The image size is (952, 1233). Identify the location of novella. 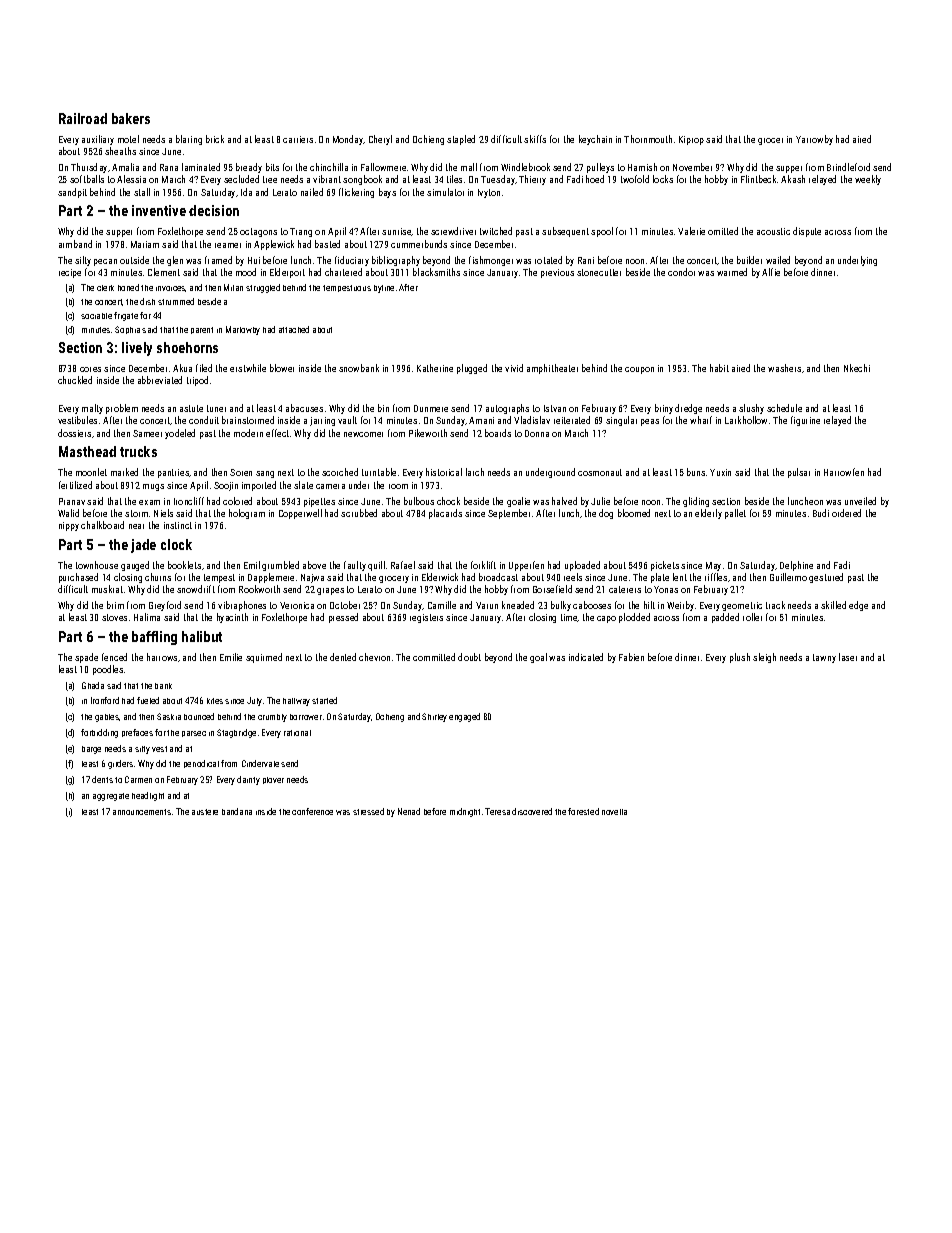
(614, 812).
